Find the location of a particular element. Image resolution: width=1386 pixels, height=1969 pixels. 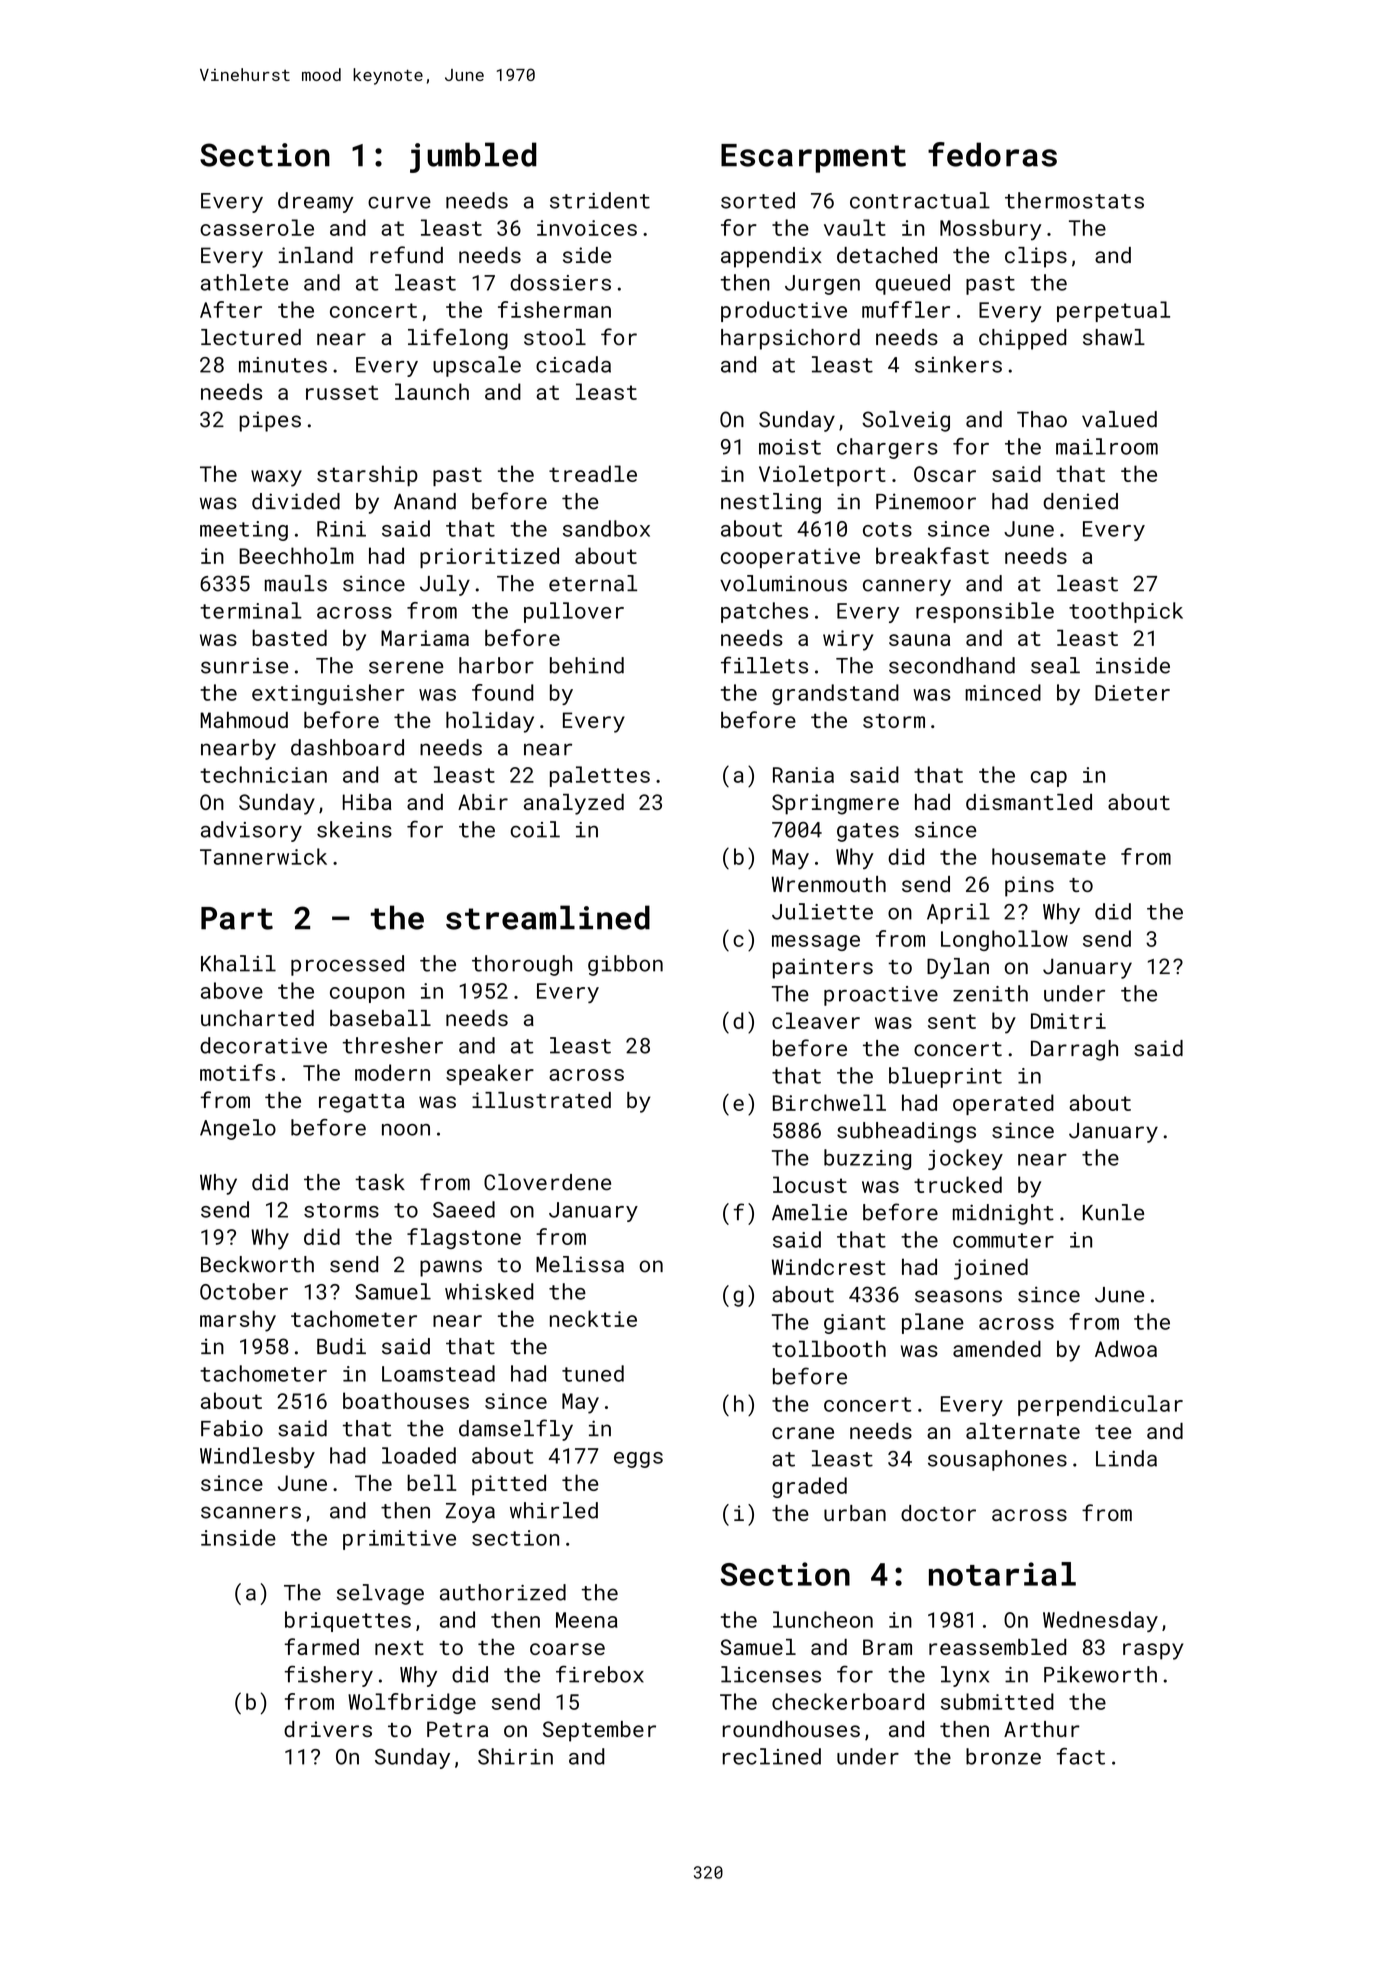

After is located at coordinates (231, 309).
